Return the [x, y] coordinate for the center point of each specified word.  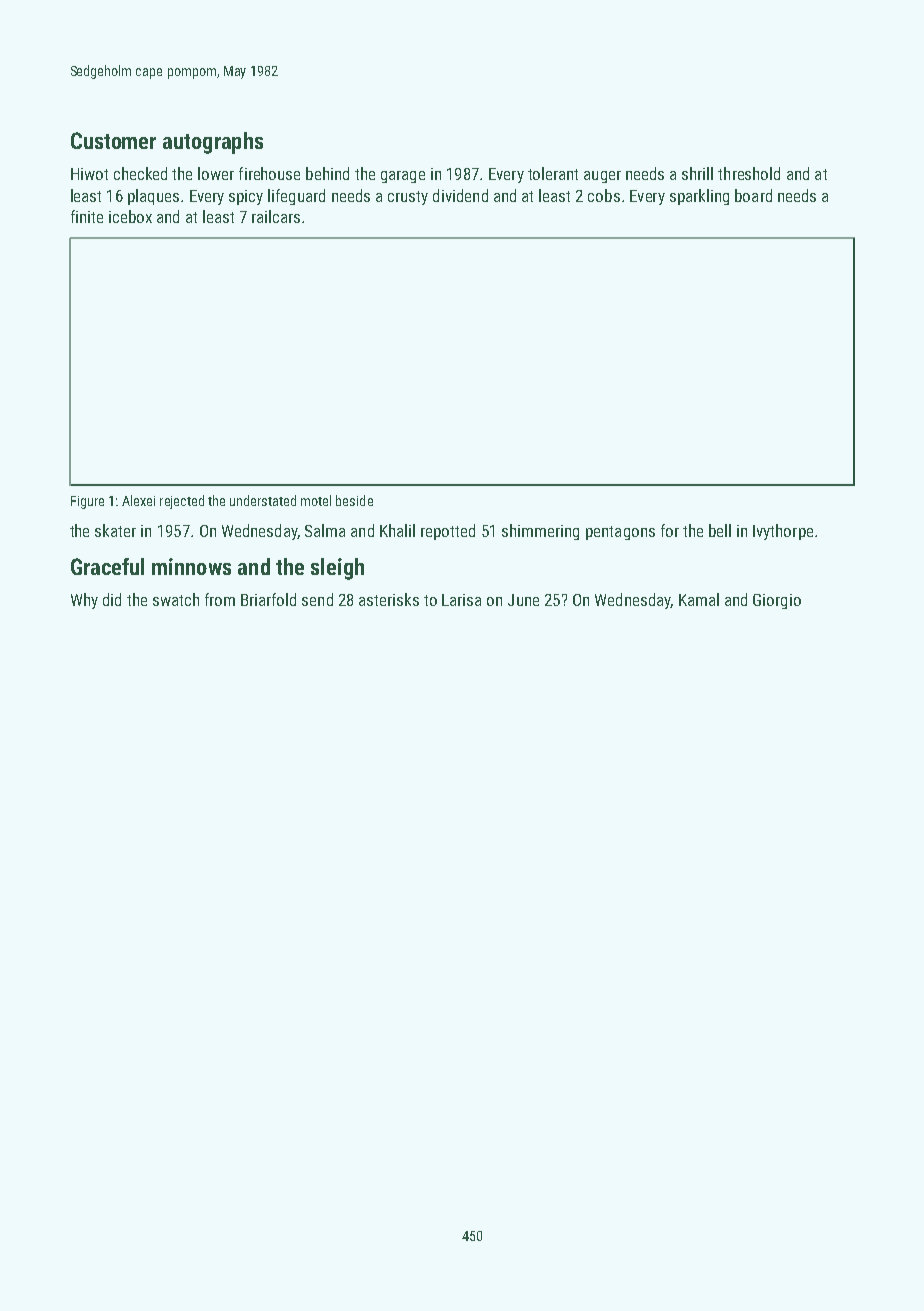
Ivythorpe [783, 532]
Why [84, 601]
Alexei [138, 500]
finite [87, 216]
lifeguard [296, 197]
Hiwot [89, 174]
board [753, 195]
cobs [604, 195]
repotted [448, 532]
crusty [408, 198]
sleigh [337, 569]
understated [263, 500]
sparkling [699, 197]
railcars [276, 216]
